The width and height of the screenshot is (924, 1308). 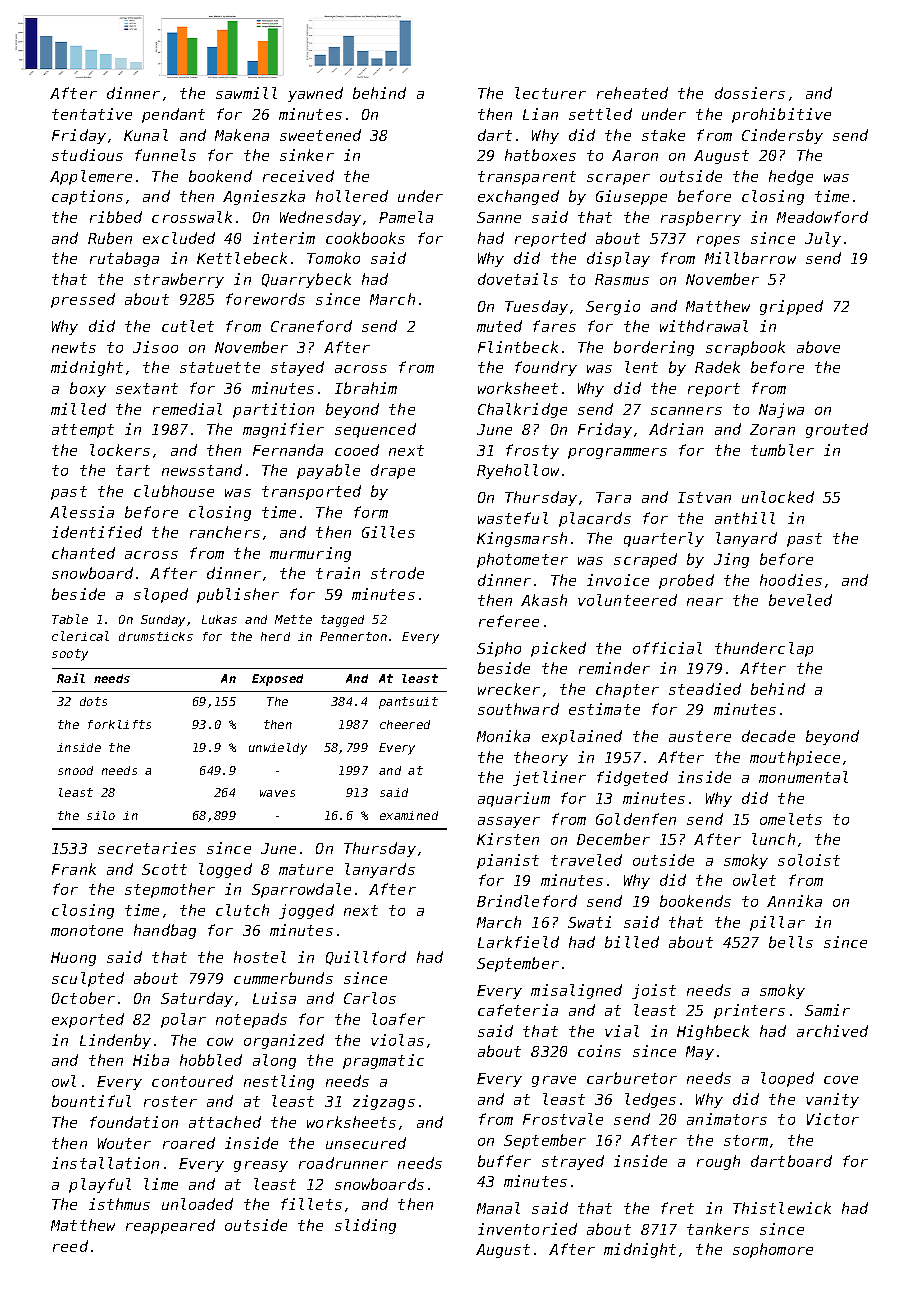 What do you see at coordinates (499, 326) in the screenshot?
I see `muted` at bounding box center [499, 326].
